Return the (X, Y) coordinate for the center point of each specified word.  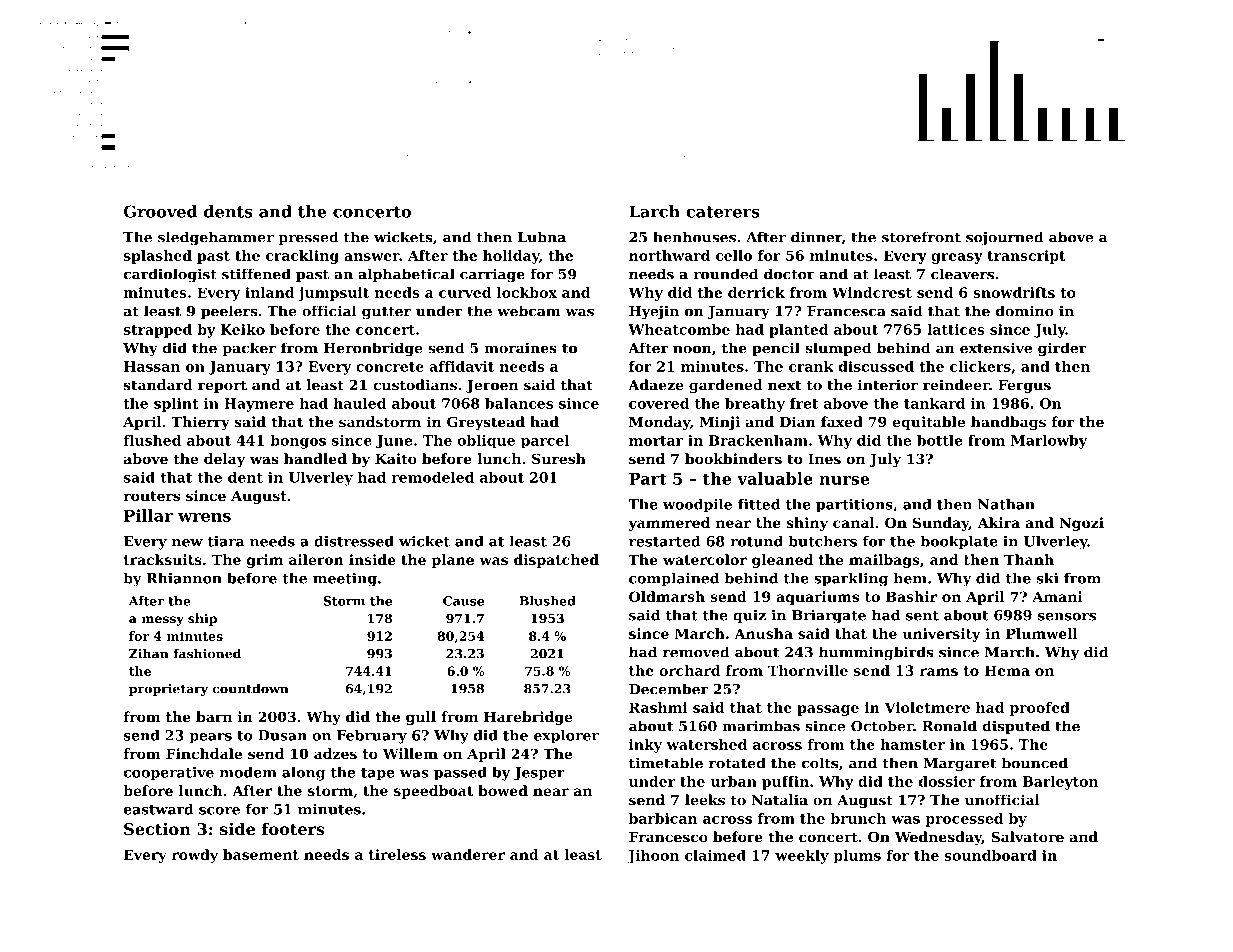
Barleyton (1060, 783)
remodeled (433, 477)
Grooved (160, 211)
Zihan (149, 653)
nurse (844, 480)
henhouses (694, 237)
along (303, 774)
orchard (689, 670)
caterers (723, 212)
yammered (669, 524)
